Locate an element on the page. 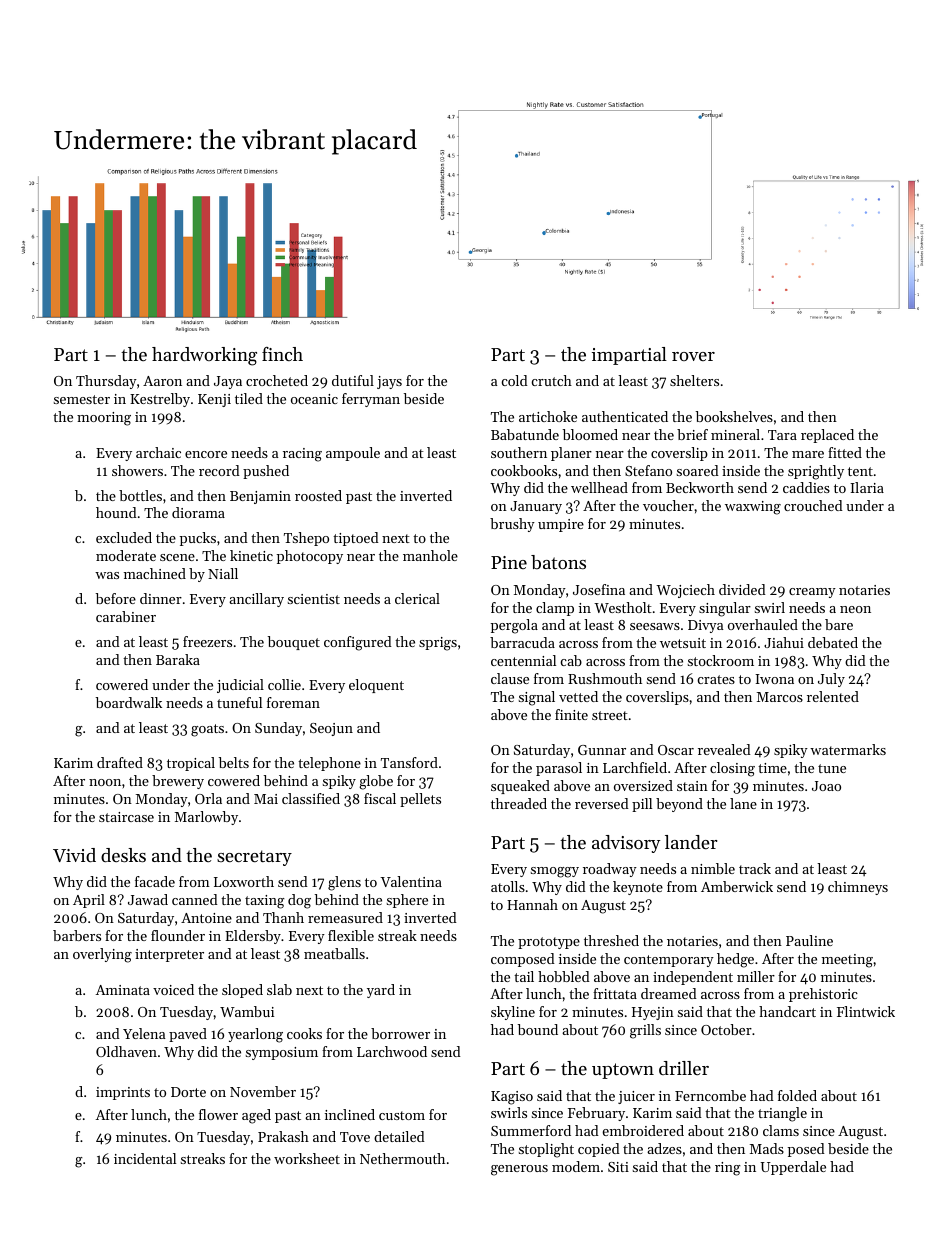 The image size is (952, 1233). Siti is located at coordinates (618, 1167).
